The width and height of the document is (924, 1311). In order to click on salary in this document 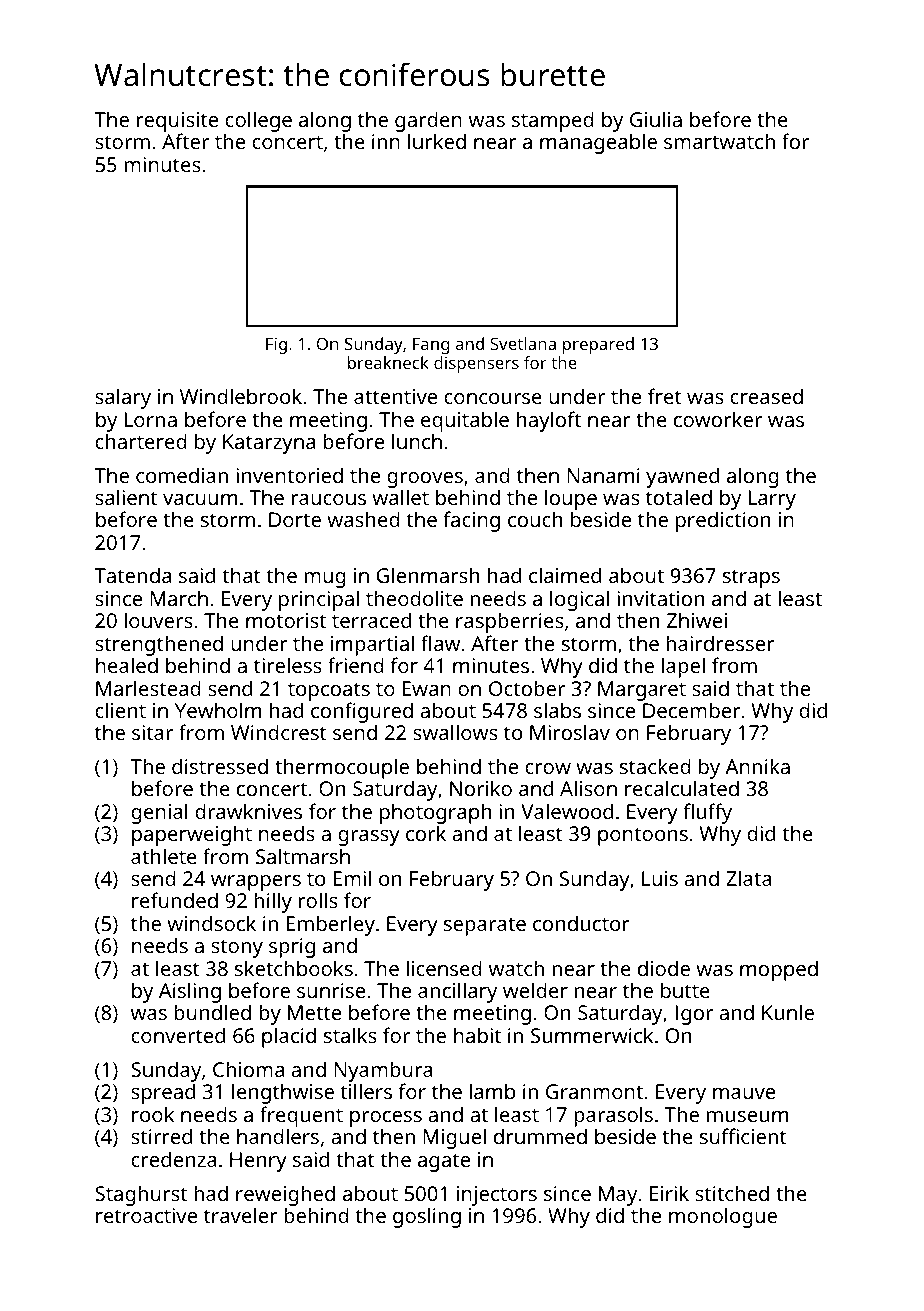, I will do `click(123, 398)`.
